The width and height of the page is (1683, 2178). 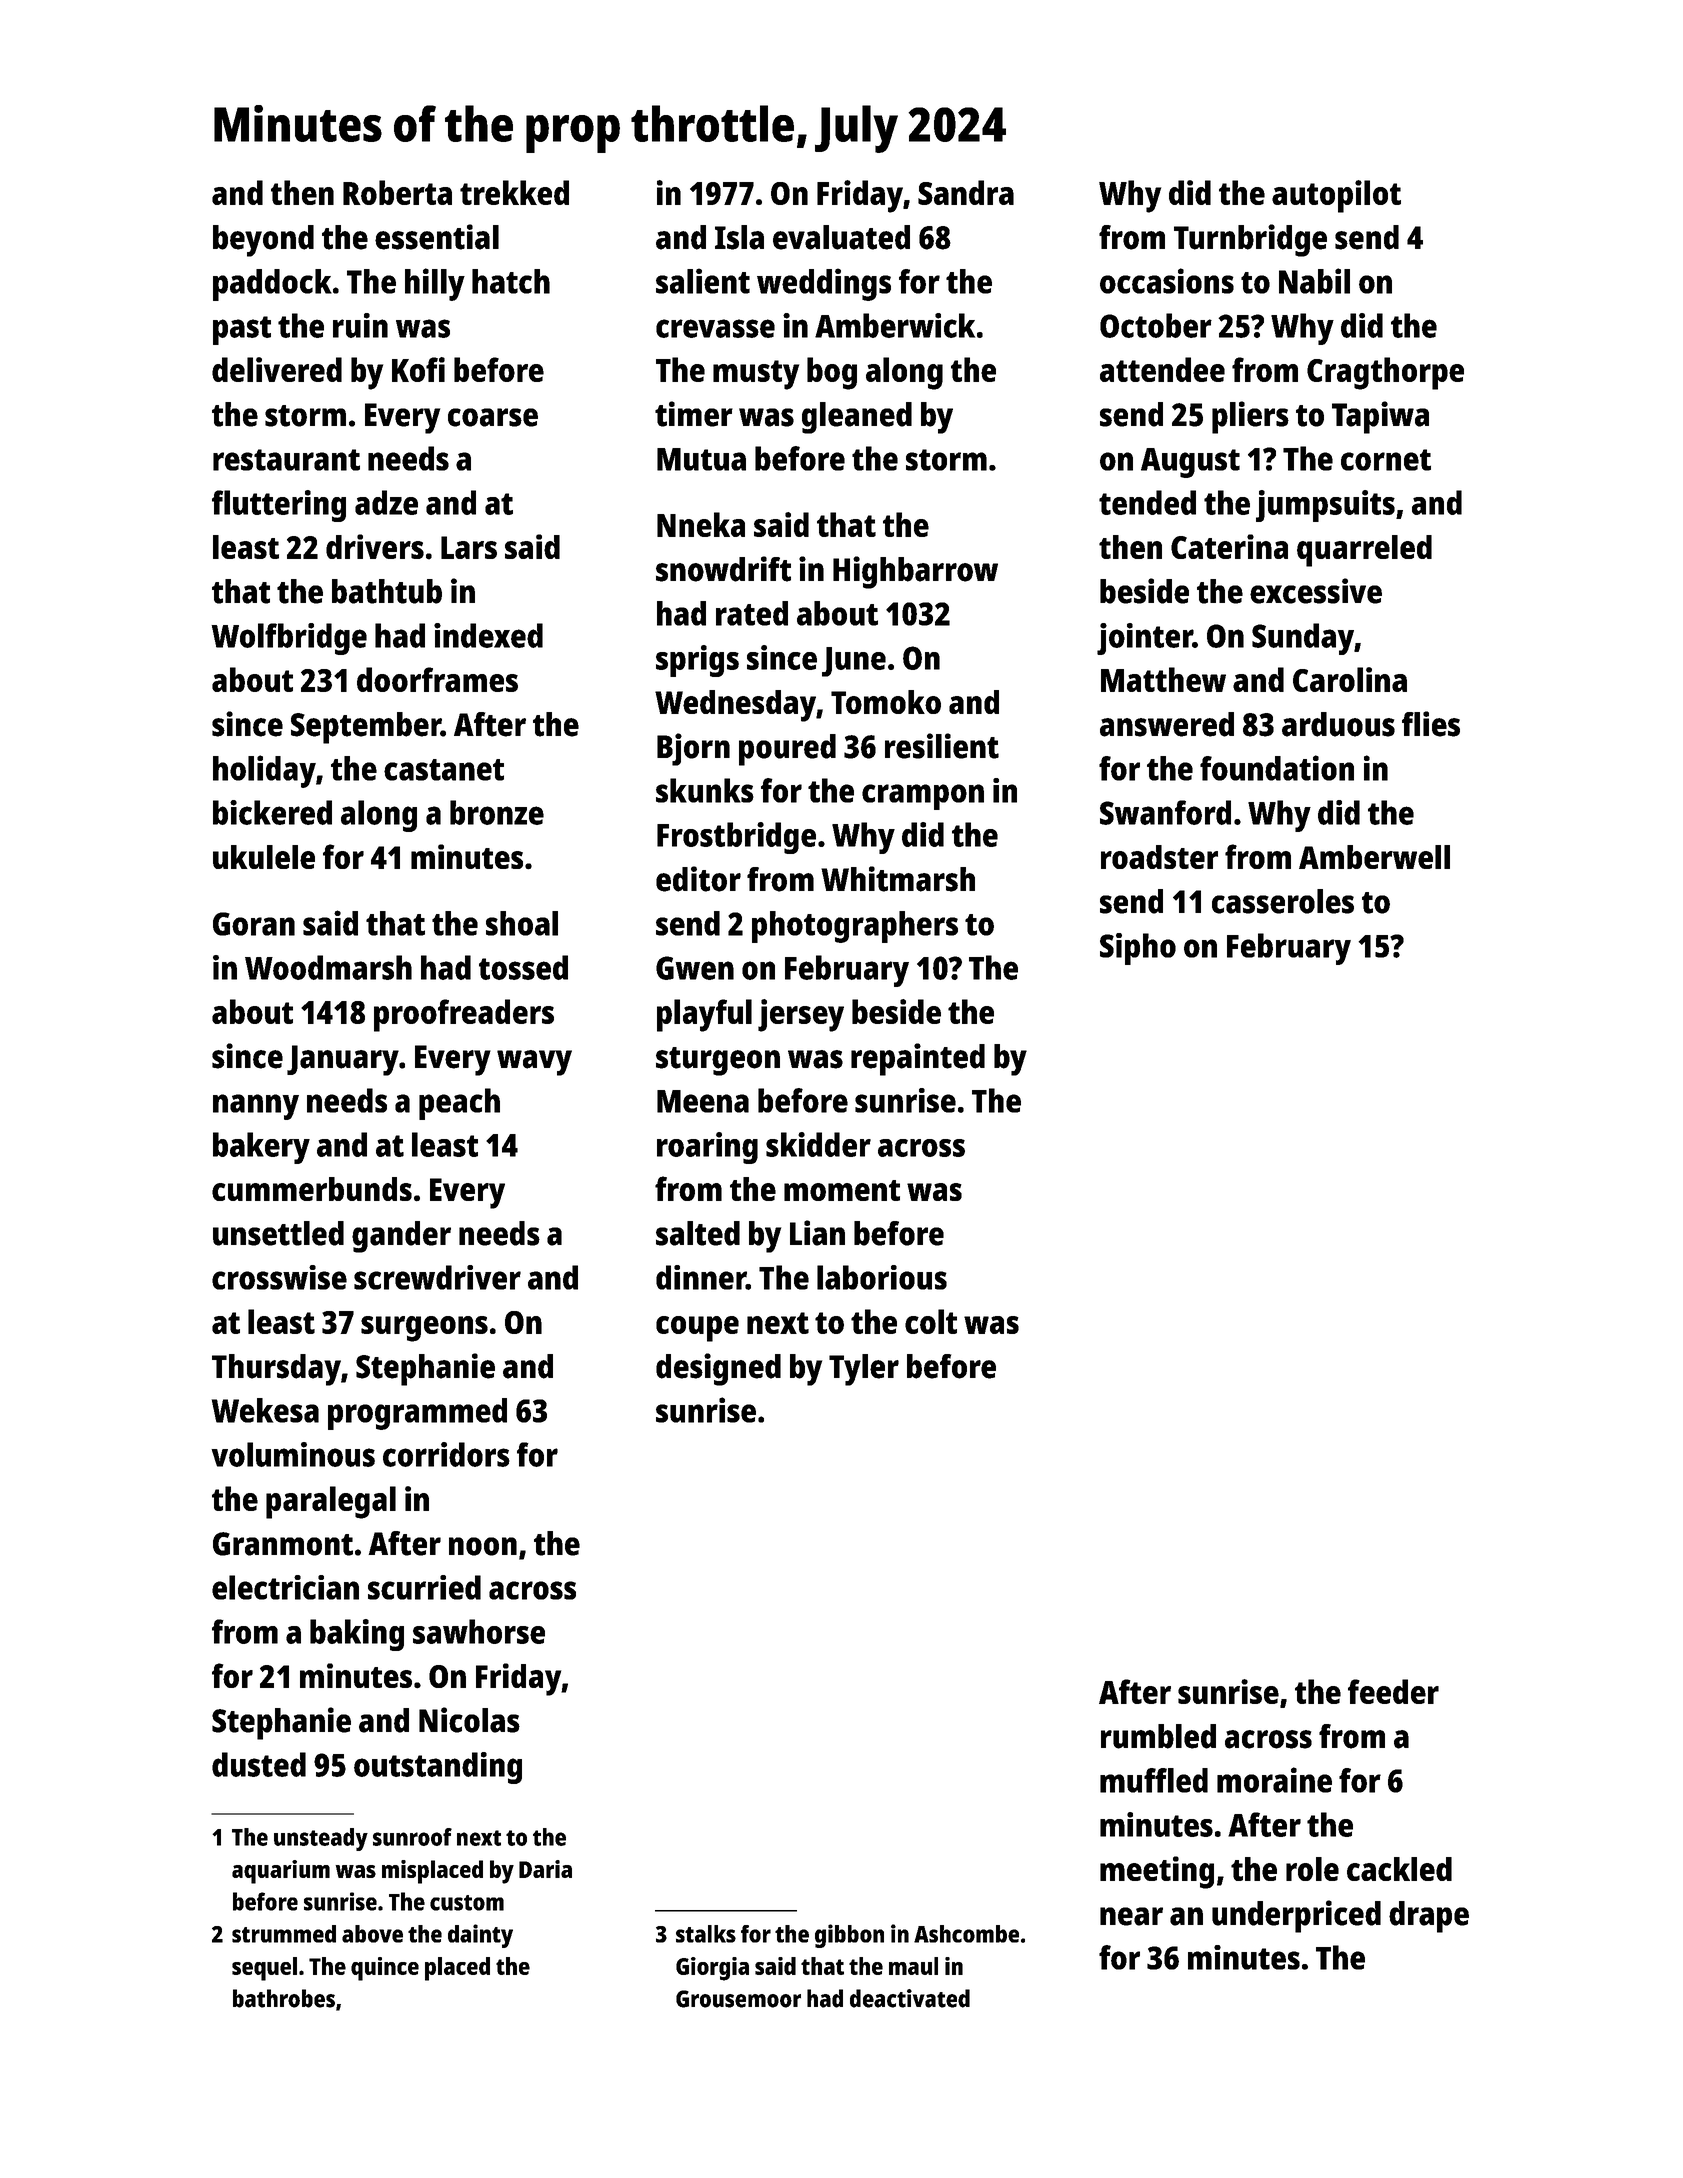 What do you see at coordinates (1336, 196) in the page?
I see `autopilot` at bounding box center [1336, 196].
